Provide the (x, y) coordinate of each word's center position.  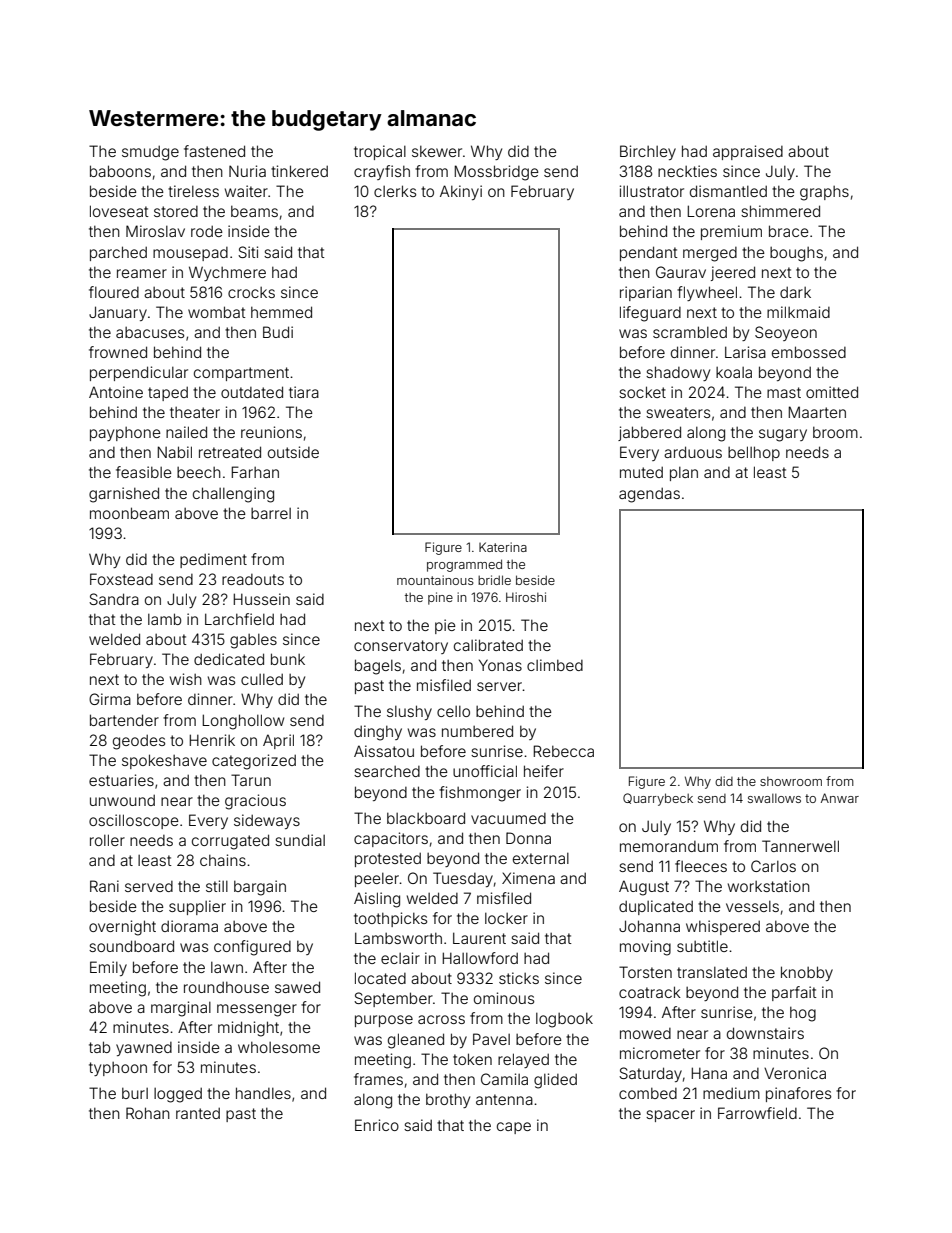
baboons (120, 171)
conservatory (401, 647)
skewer (437, 151)
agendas (649, 495)
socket (642, 392)
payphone (125, 434)
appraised (748, 152)
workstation (769, 886)
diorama (189, 926)
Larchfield (239, 619)
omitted (832, 392)
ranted (198, 1113)
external (541, 858)
